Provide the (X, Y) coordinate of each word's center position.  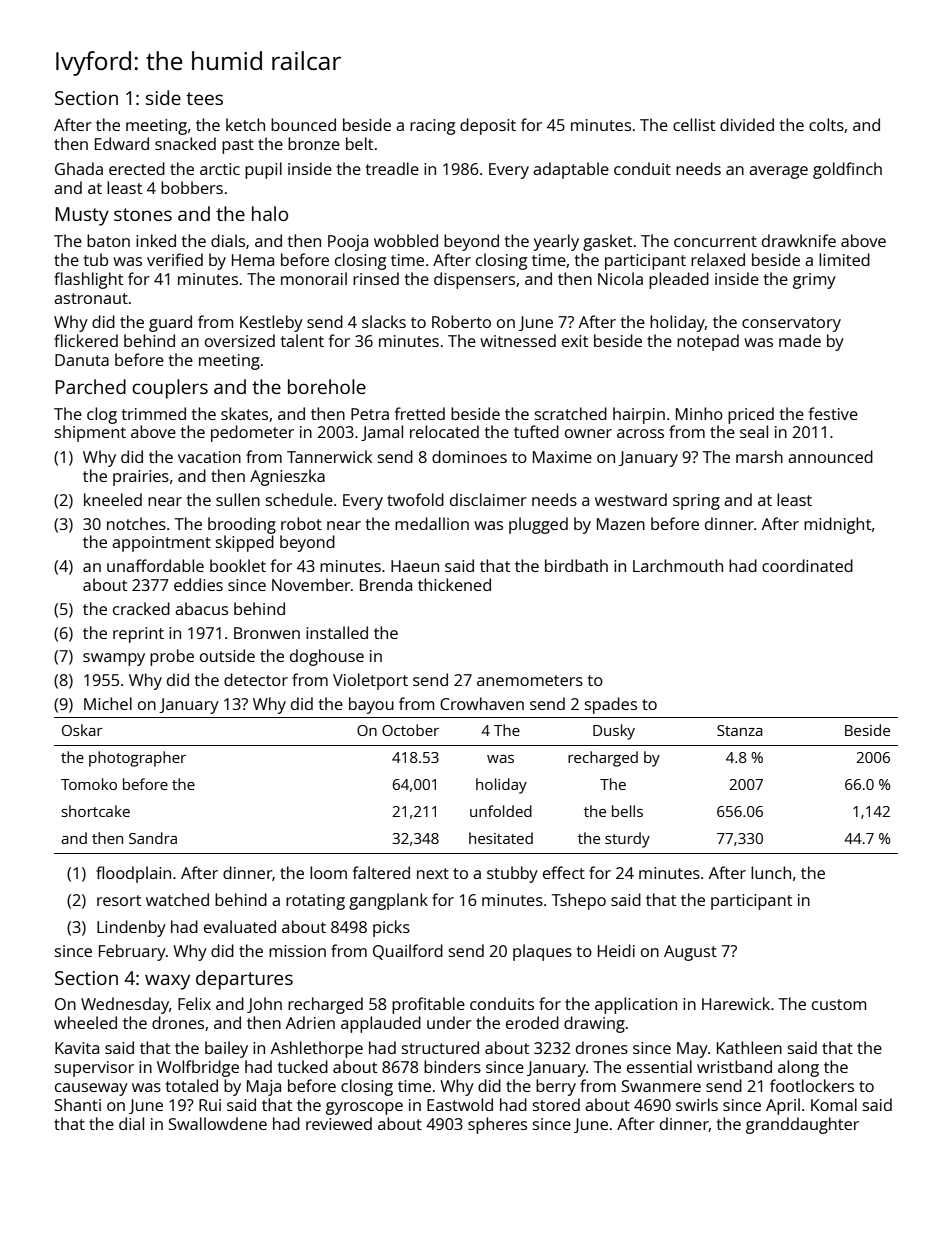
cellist (694, 124)
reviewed (339, 1123)
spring (696, 502)
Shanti (78, 1104)
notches (136, 523)
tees (204, 98)
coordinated (807, 565)
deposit (488, 126)
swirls (697, 1104)
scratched (571, 413)
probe (172, 657)
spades (611, 705)
